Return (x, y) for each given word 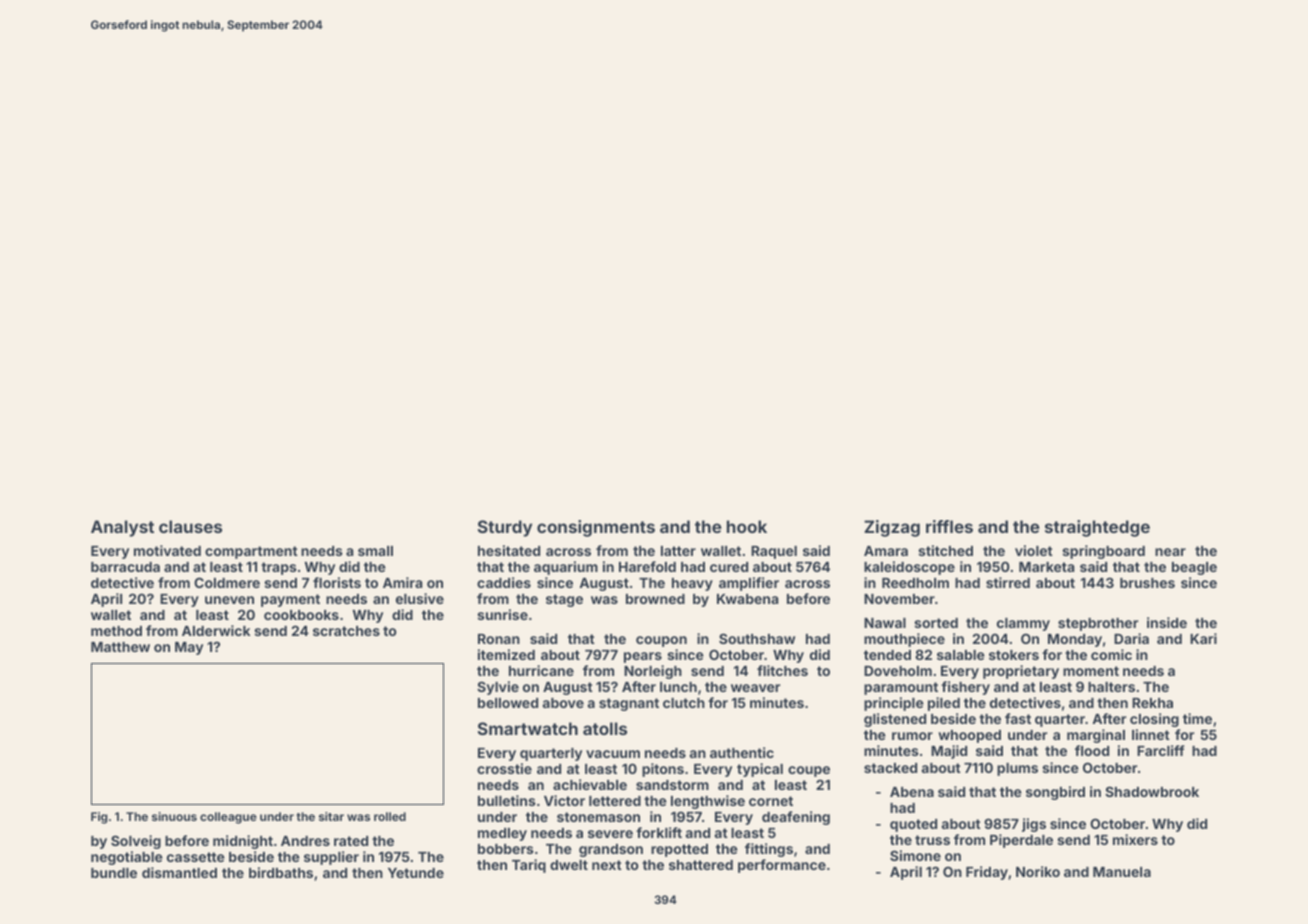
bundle (114, 873)
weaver (755, 688)
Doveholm (898, 671)
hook (747, 526)
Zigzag (892, 528)
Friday (987, 873)
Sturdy (505, 528)
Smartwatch (528, 728)
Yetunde (416, 873)
